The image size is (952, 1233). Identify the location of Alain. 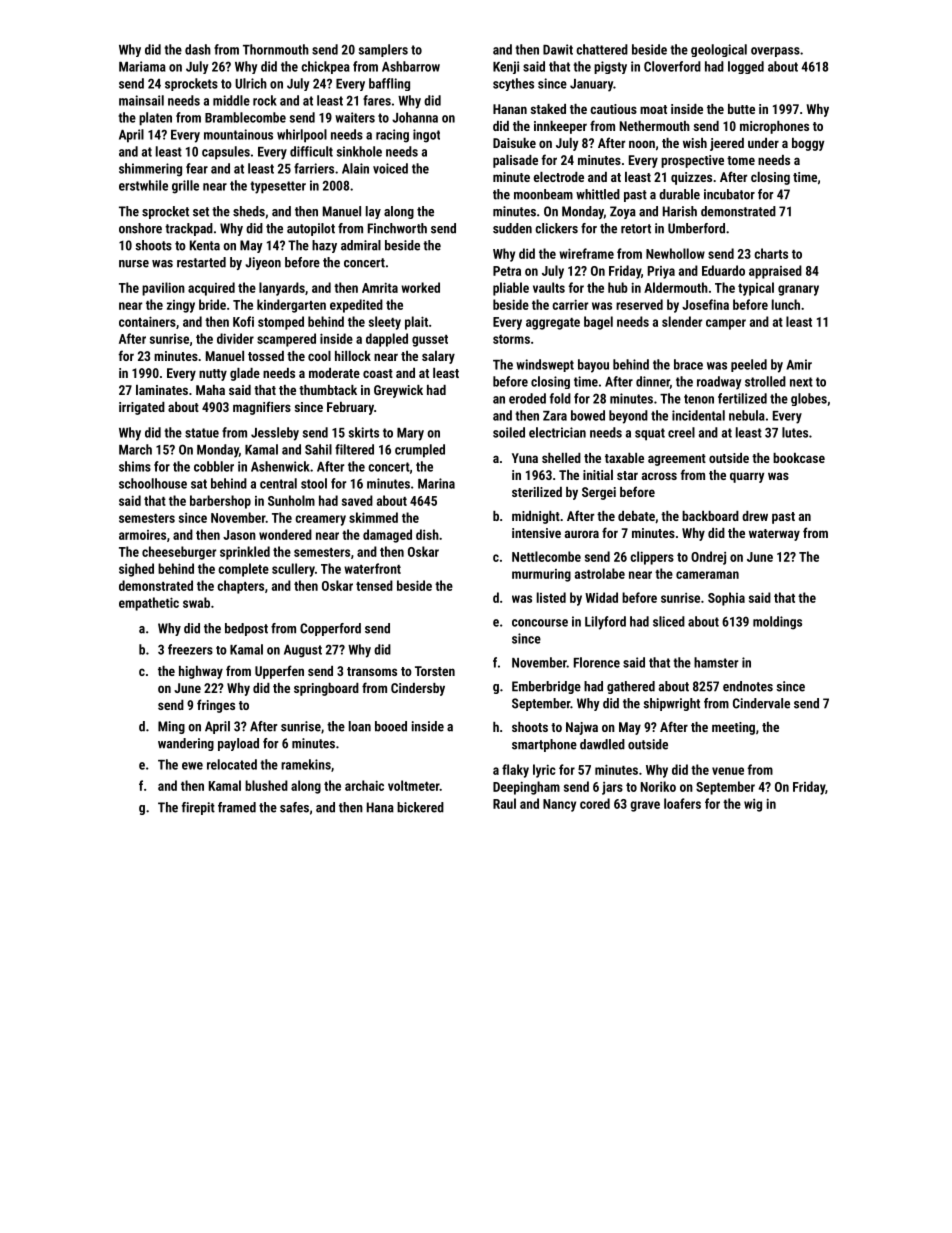
(355, 168).
